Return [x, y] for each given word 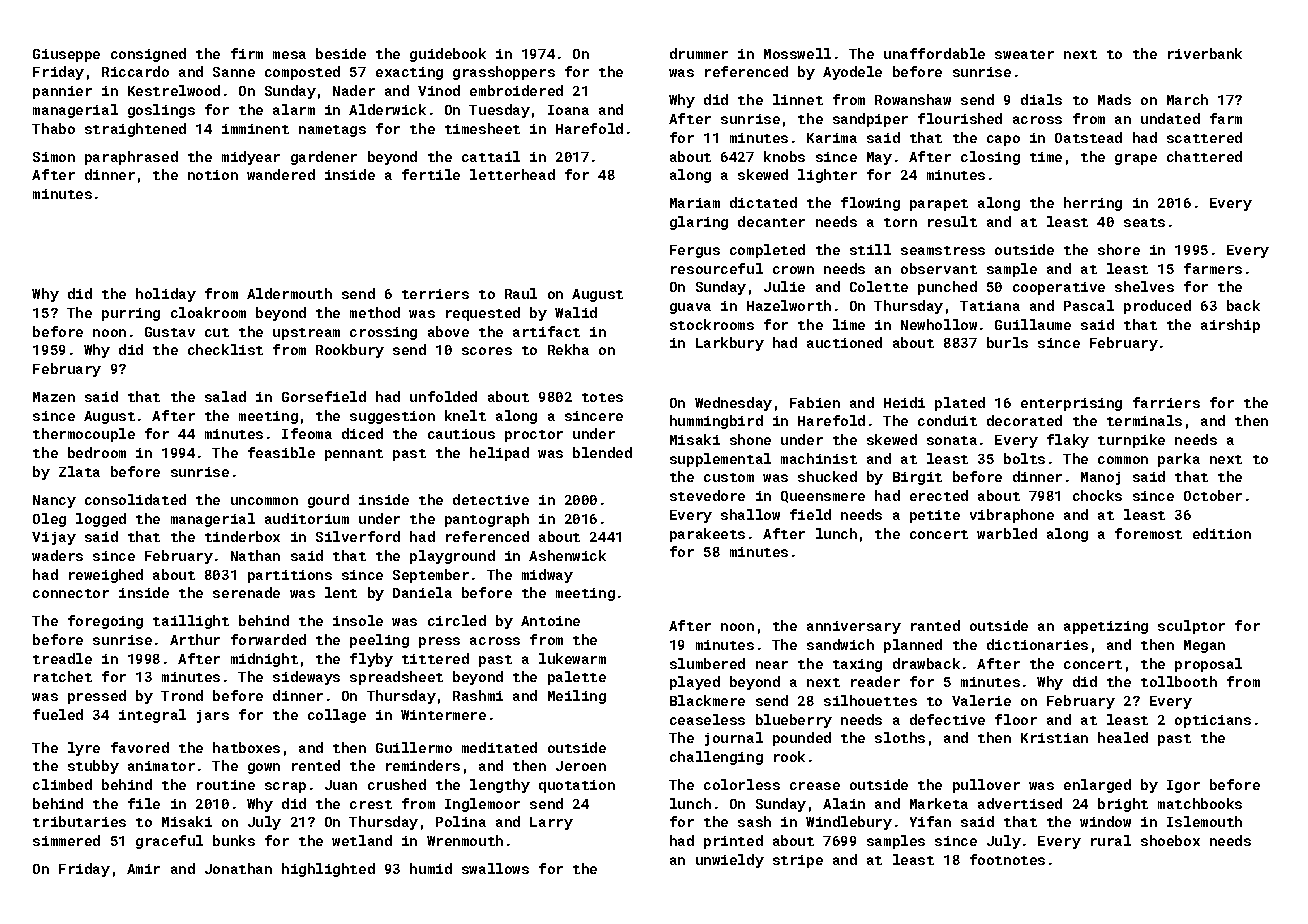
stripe [798, 861]
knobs [784, 156]
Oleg [49, 520]
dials [1041, 99]
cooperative [1059, 288]
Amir [143, 869]
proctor [534, 436]
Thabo [53, 128]
